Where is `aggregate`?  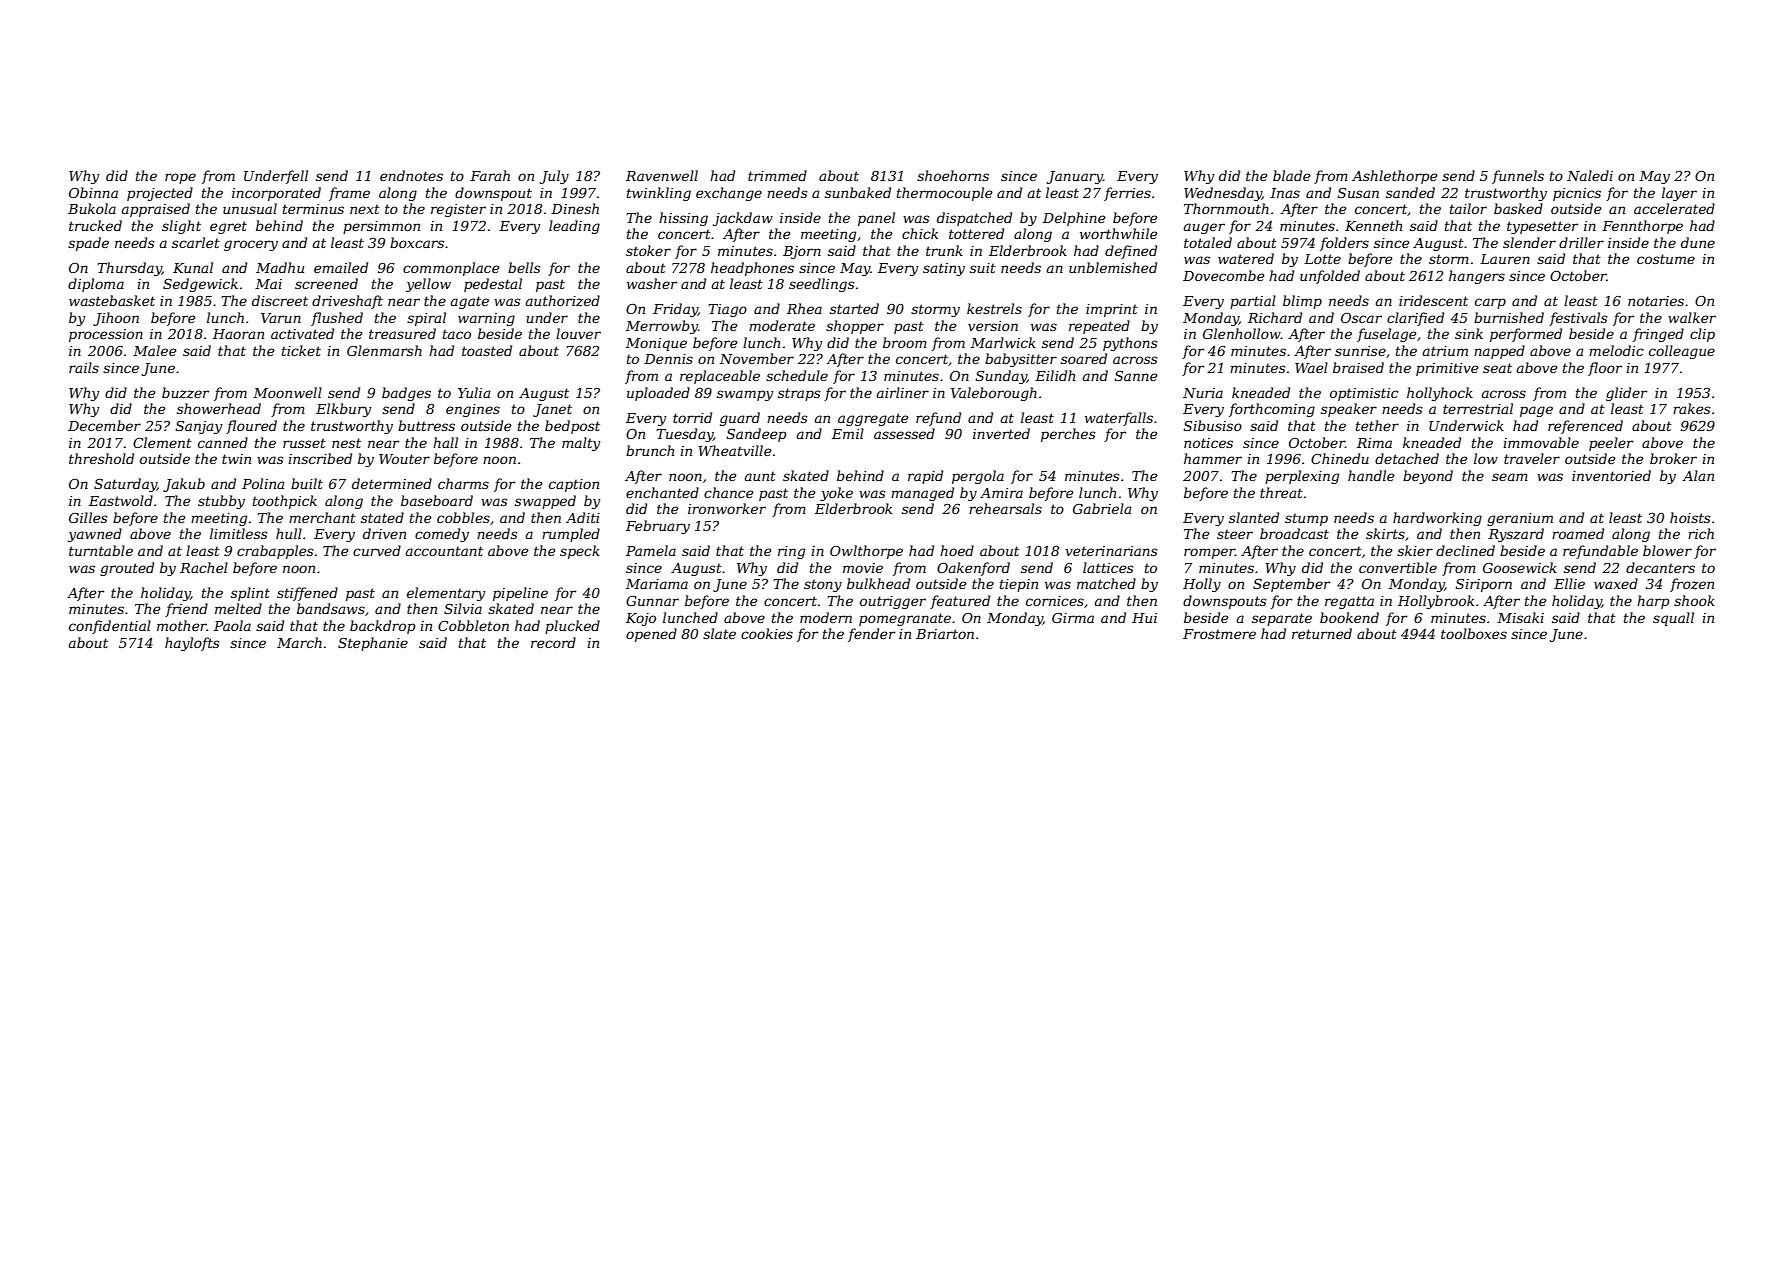
aggregate is located at coordinates (873, 419).
